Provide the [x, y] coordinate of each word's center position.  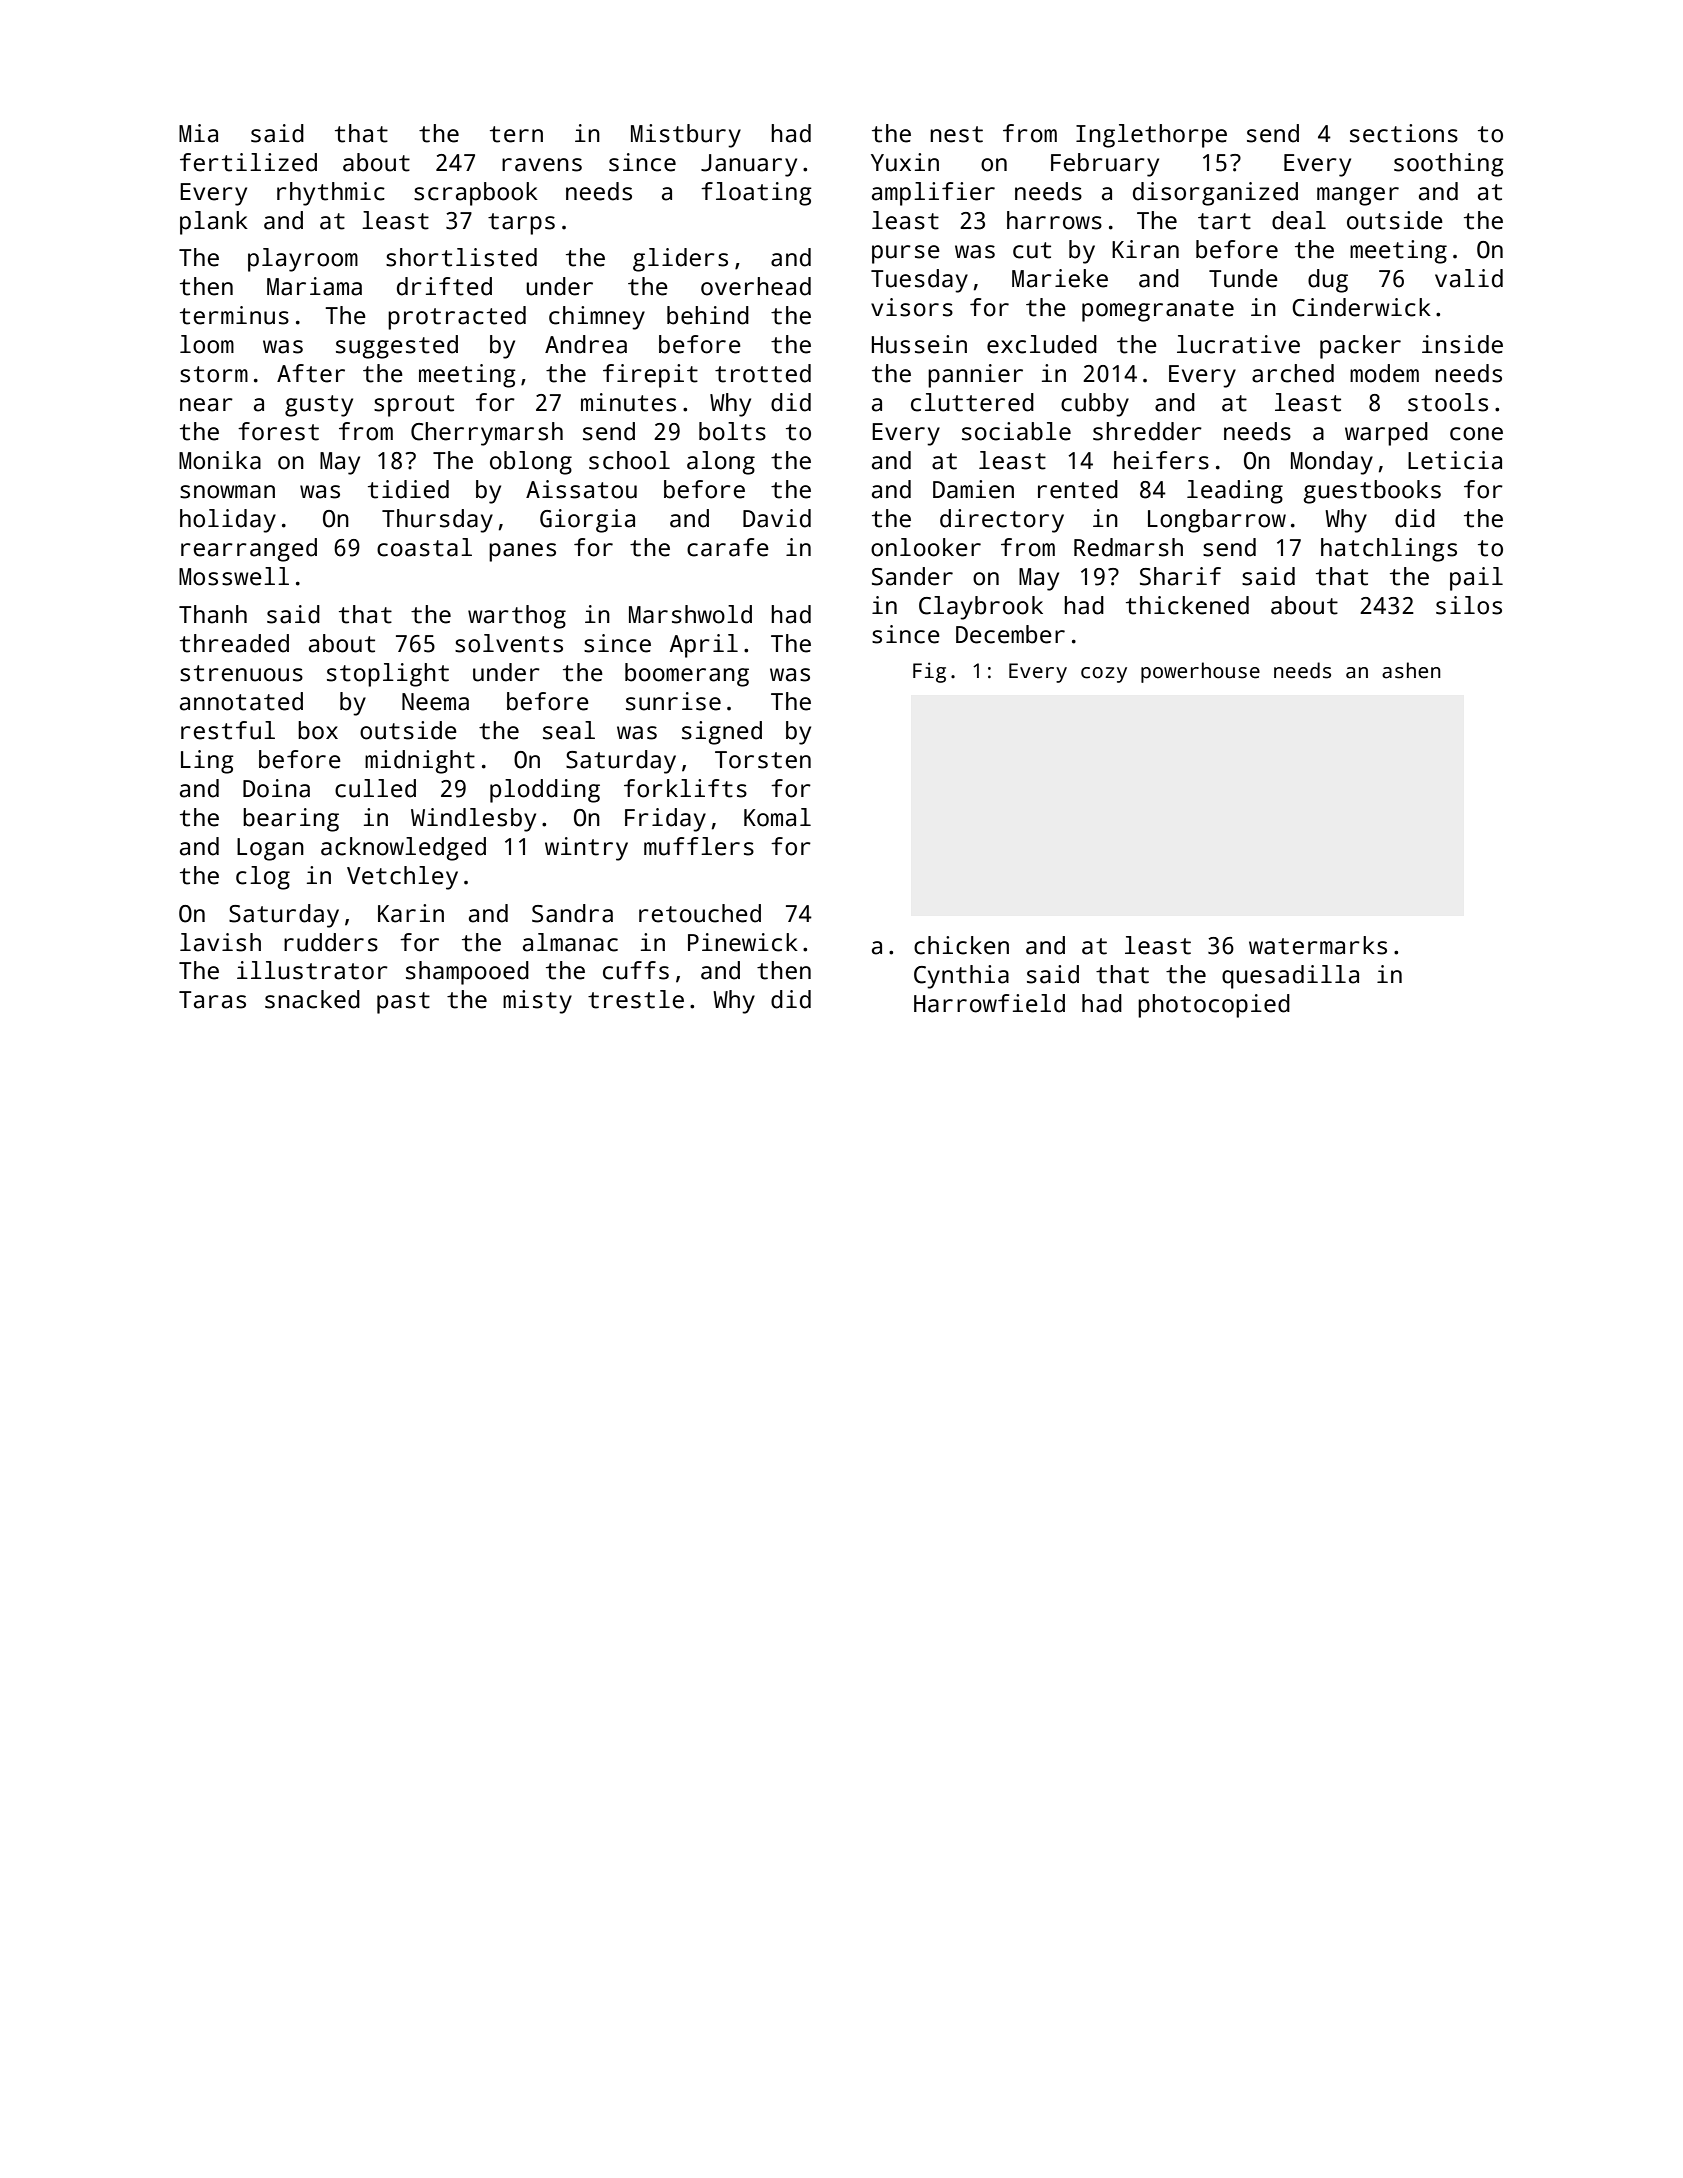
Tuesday [919, 281]
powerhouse [1200, 672]
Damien [973, 489]
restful [228, 730]
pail [1476, 579]
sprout [414, 406]
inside [1462, 344]
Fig [929, 672]
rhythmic [331, 194]
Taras [212, 1000]
